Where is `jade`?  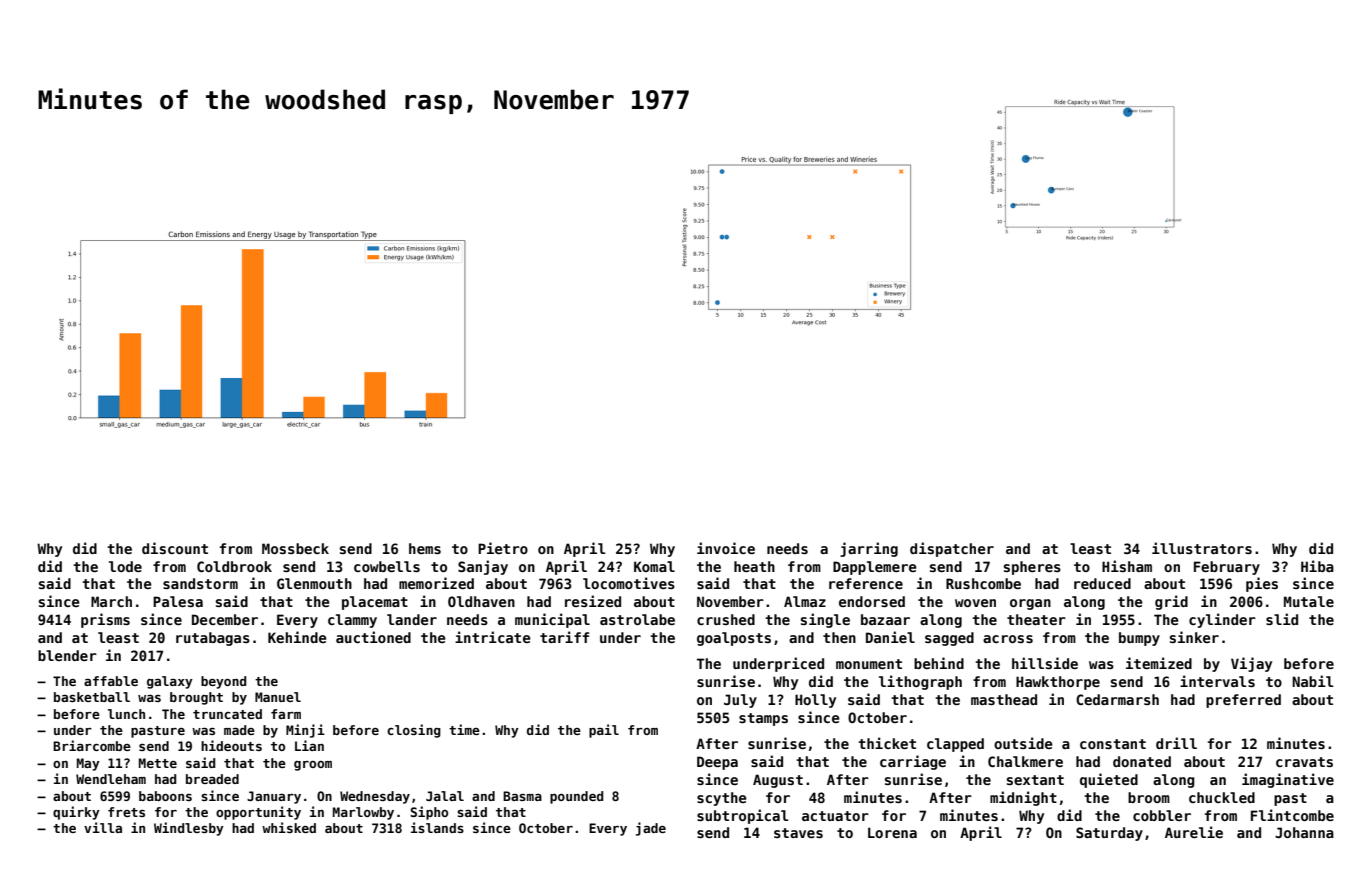 jade is located at coordinates (651, 829).
